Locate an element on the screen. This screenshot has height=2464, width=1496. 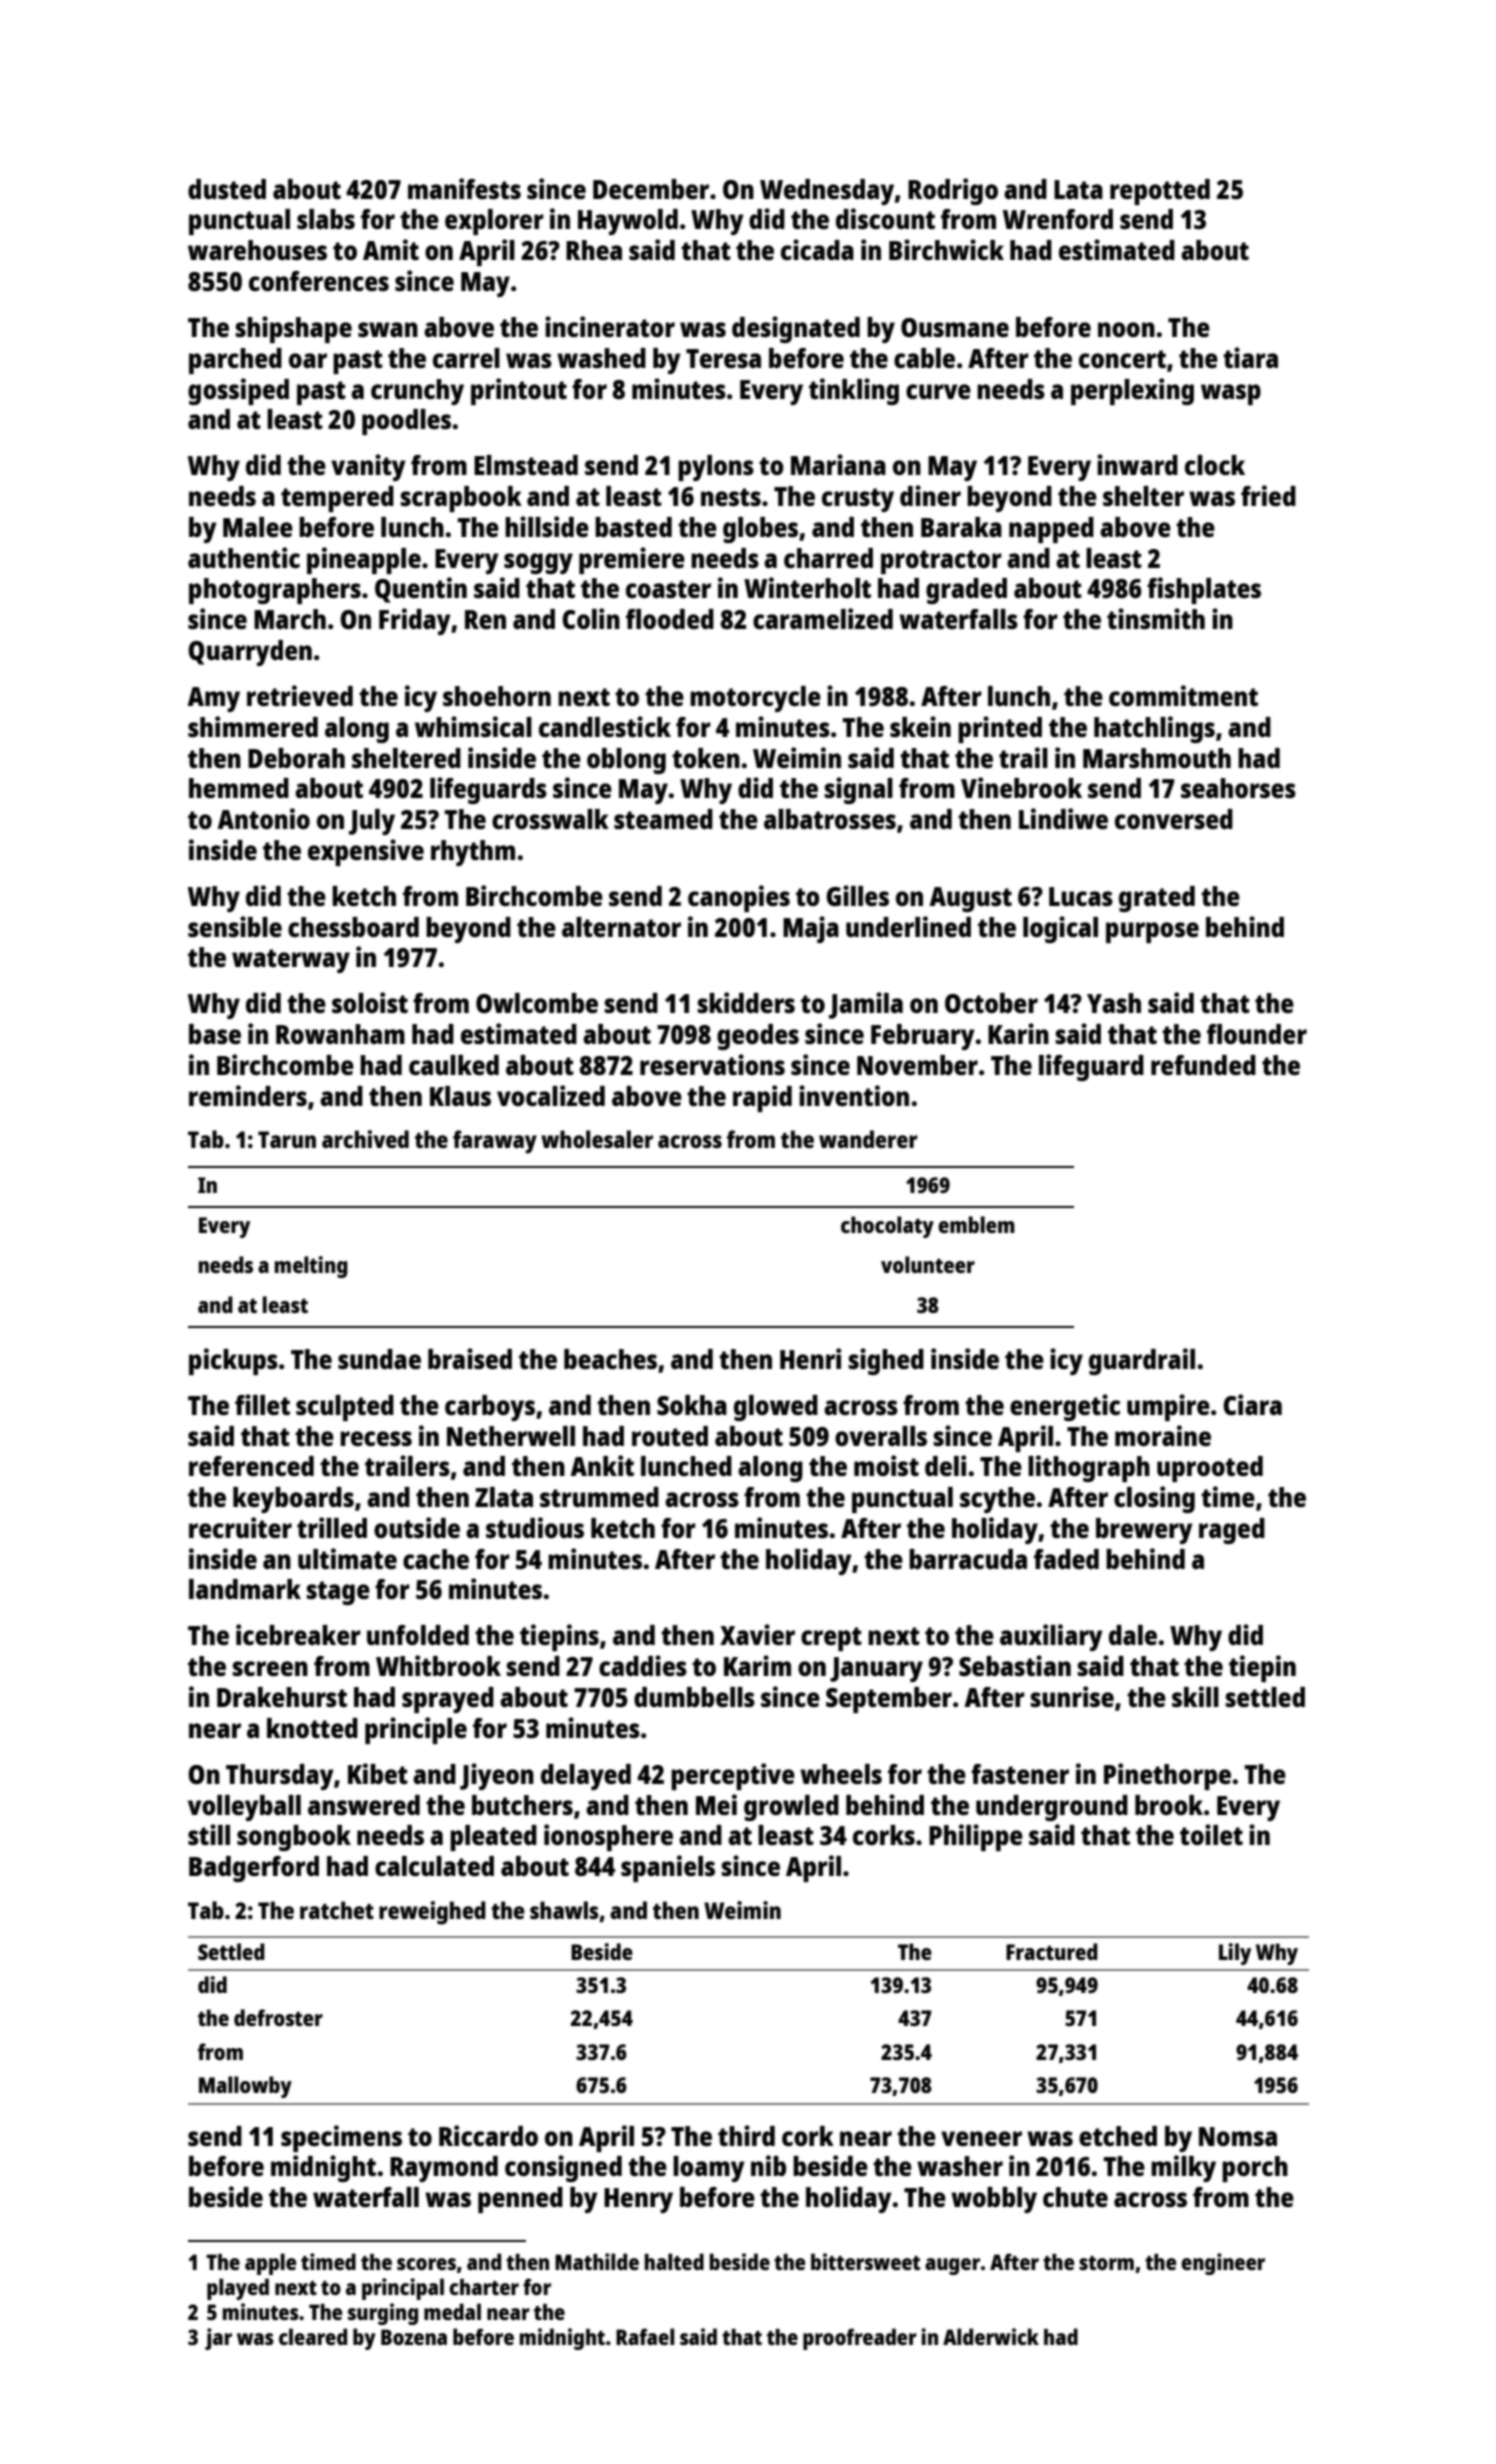
caddies is located at coordinates (643, 1665).
